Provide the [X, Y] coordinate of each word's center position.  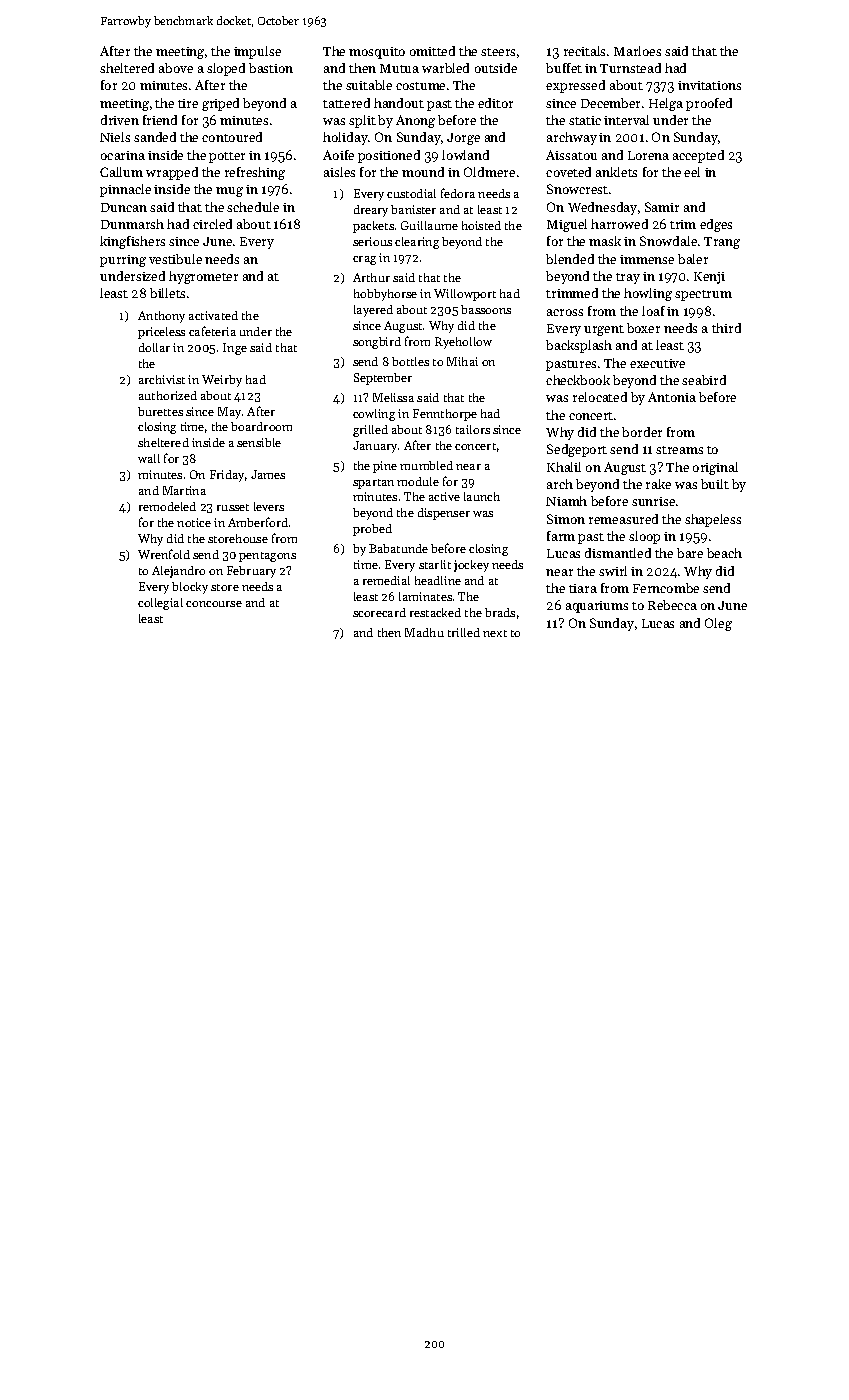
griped [220, 104]
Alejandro [178, 572]
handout [399, 103]
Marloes [637, 51]
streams [679, 450]
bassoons [486, 309]
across [565, 312]
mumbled [426, 465]
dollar [154, 347]
